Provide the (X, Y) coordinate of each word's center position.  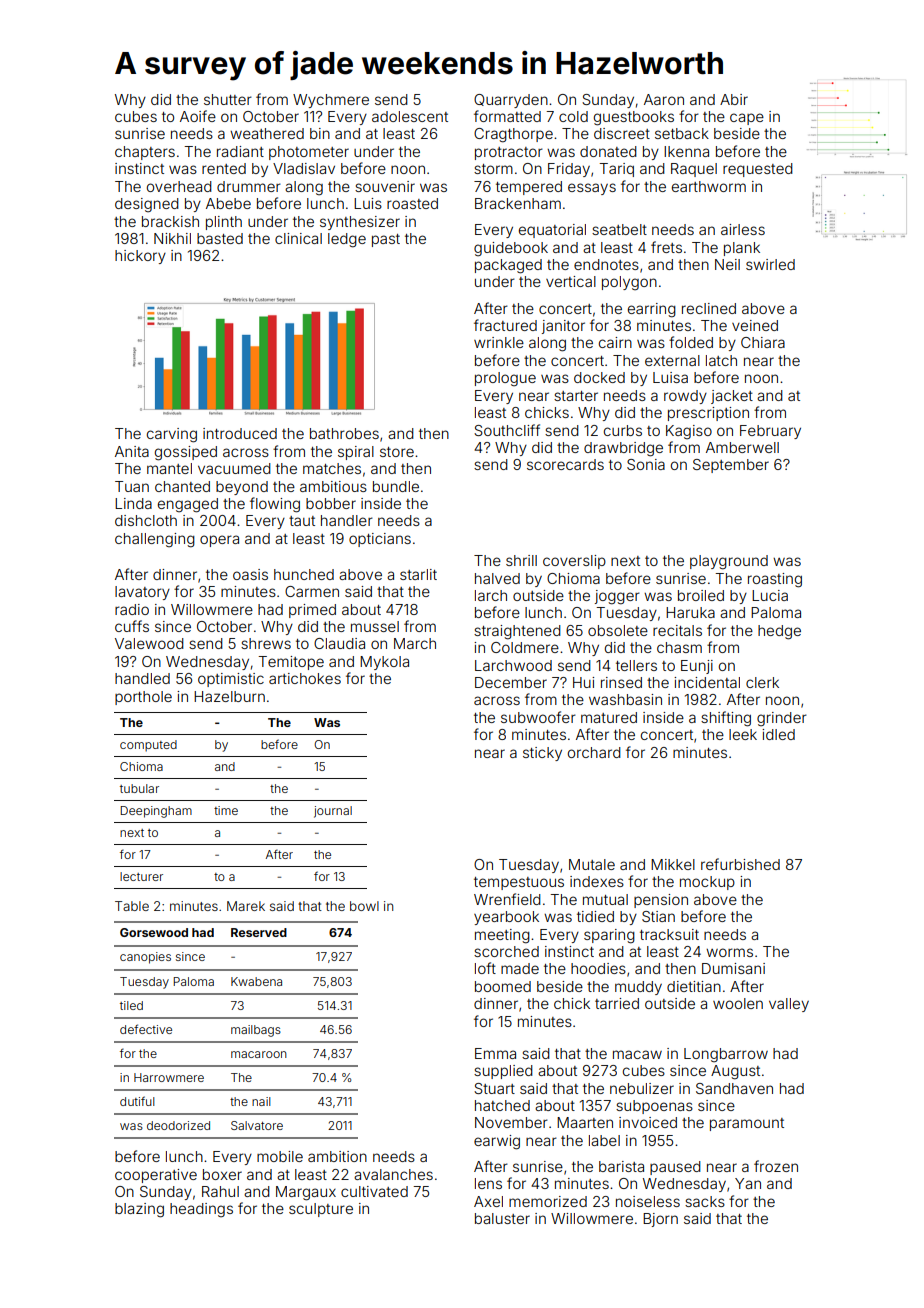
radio (132, 609)
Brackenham (518, 203)
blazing (139, 1210)
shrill (521, 560)
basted (220, 238)
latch (721, 360)
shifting (726, 719)
